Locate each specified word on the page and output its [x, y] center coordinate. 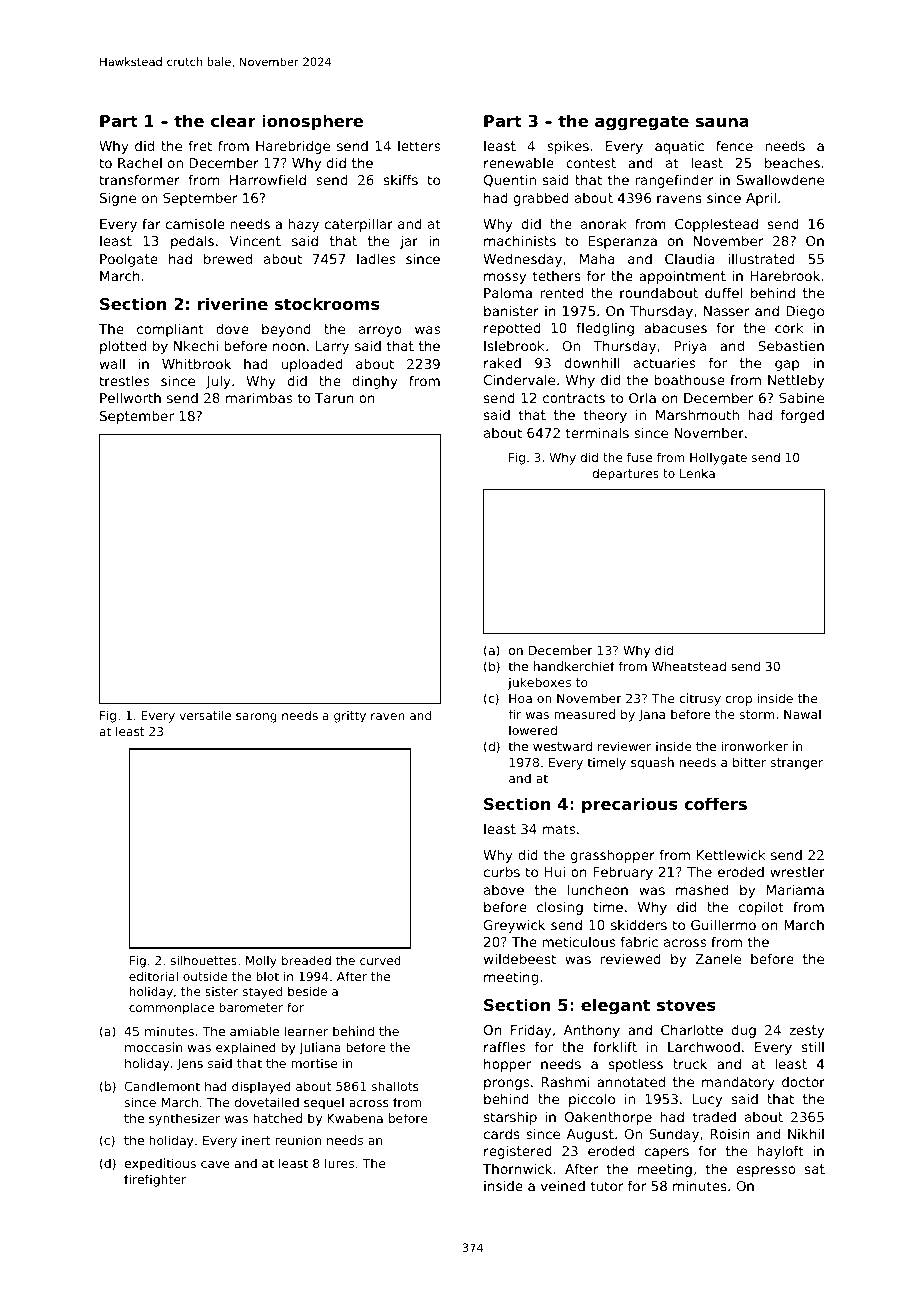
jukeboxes [539, 683]
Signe [118, 199]
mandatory [738, 1083]
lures [339, 1163]
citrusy [700, 699]
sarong [256, 718]
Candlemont [162, 1086]
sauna [722, 122]
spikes [568, 147]
